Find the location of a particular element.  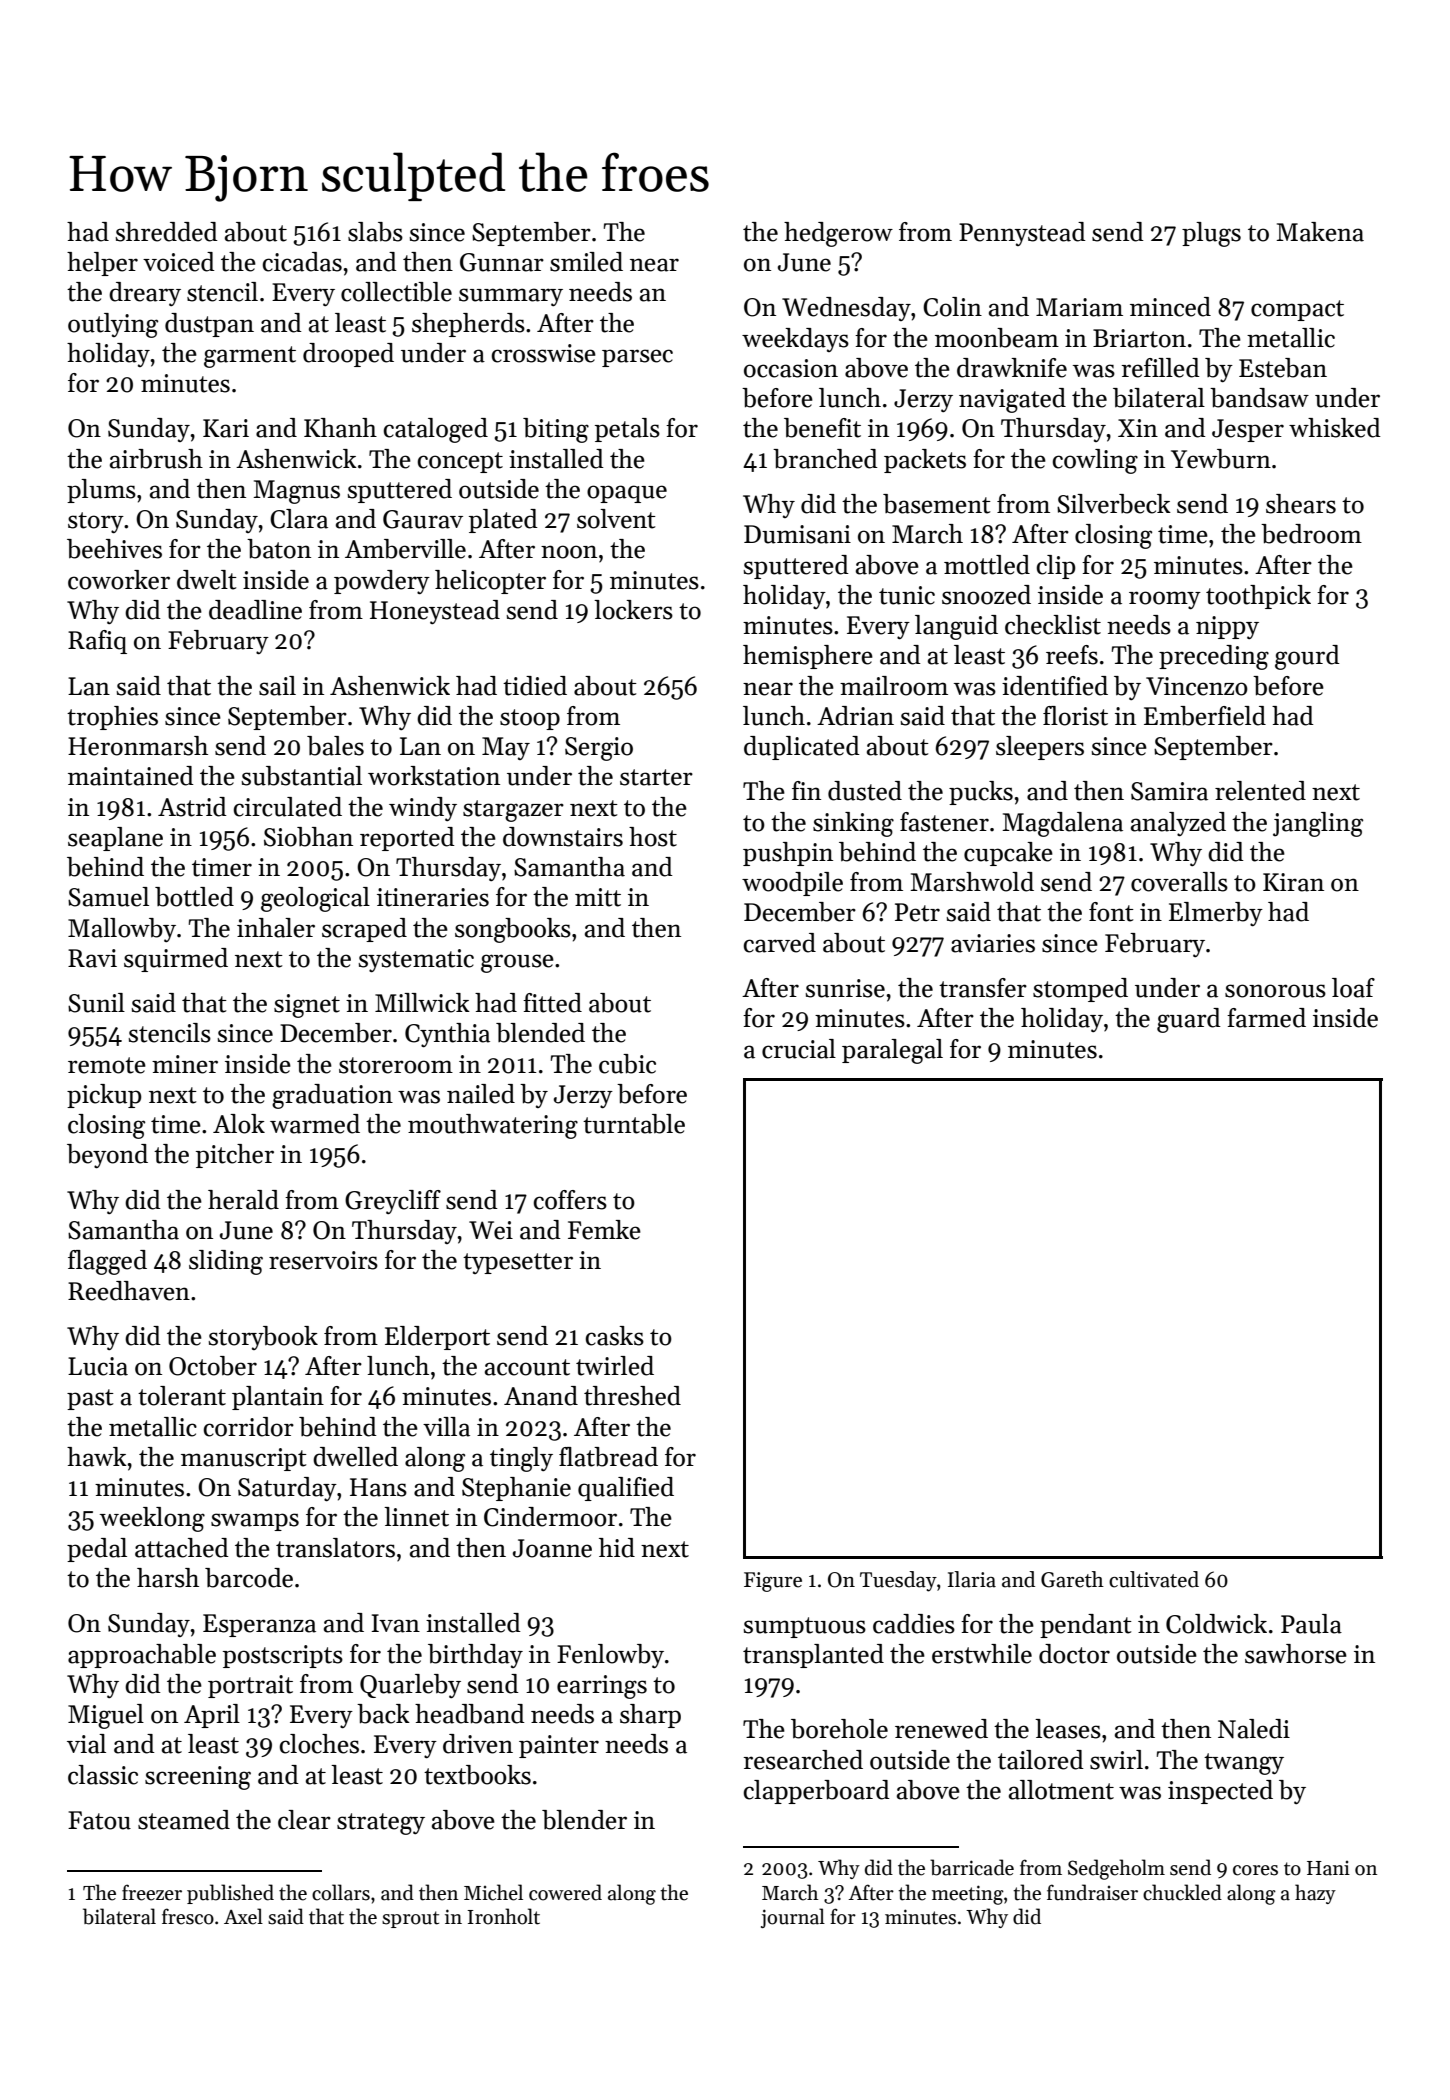

sawhorse is located at coordinates (1296, 1654).
